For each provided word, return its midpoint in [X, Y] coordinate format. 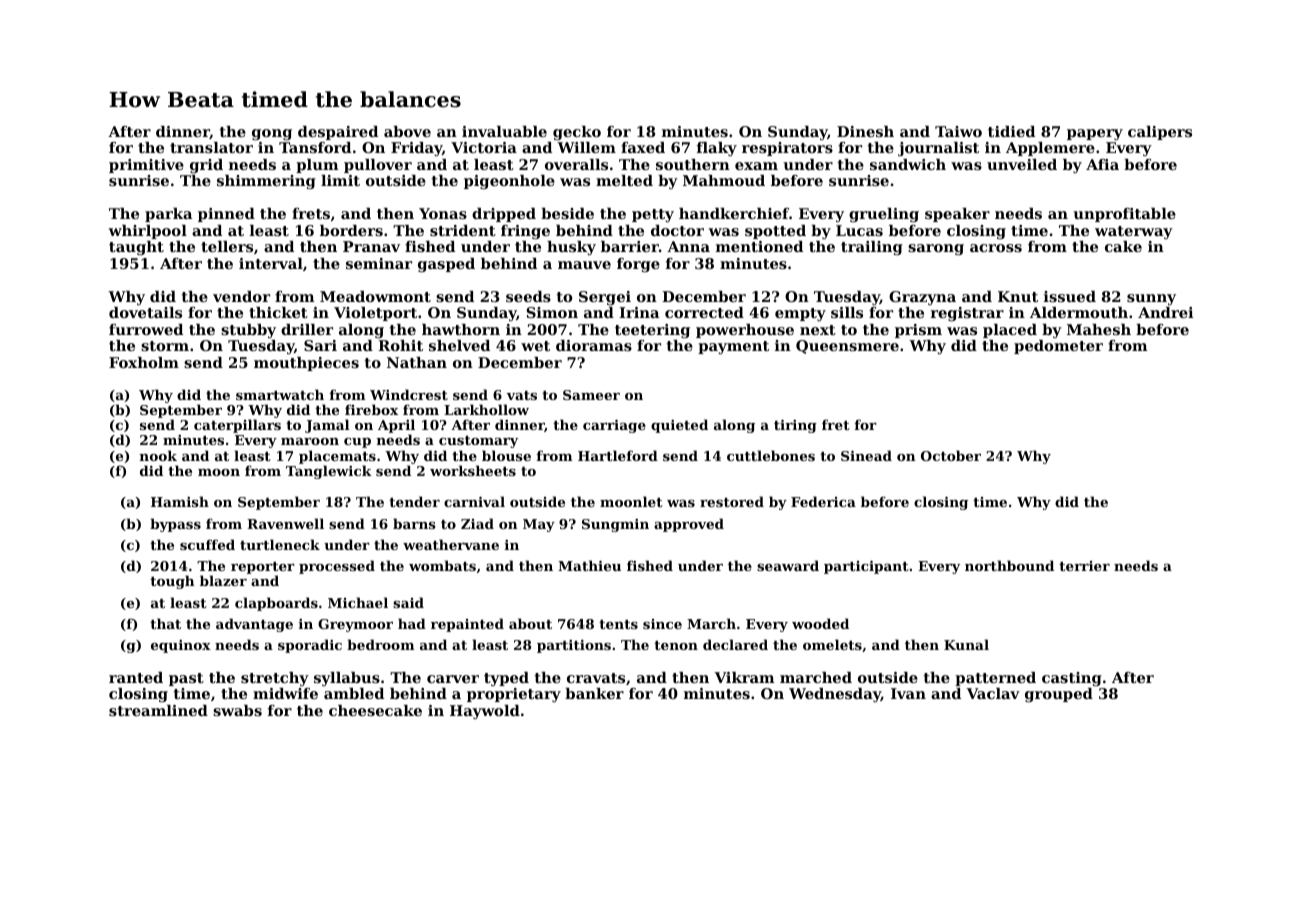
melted [624, 180]
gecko [577, 133]
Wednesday [835, 695]
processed [337, 567]
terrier [1084, 566]
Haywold [485, 712]
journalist [938, 149]
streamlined [158, 710]
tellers [227, 246]
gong [272, 134]
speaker [957, 215]
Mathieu [589, 565]
